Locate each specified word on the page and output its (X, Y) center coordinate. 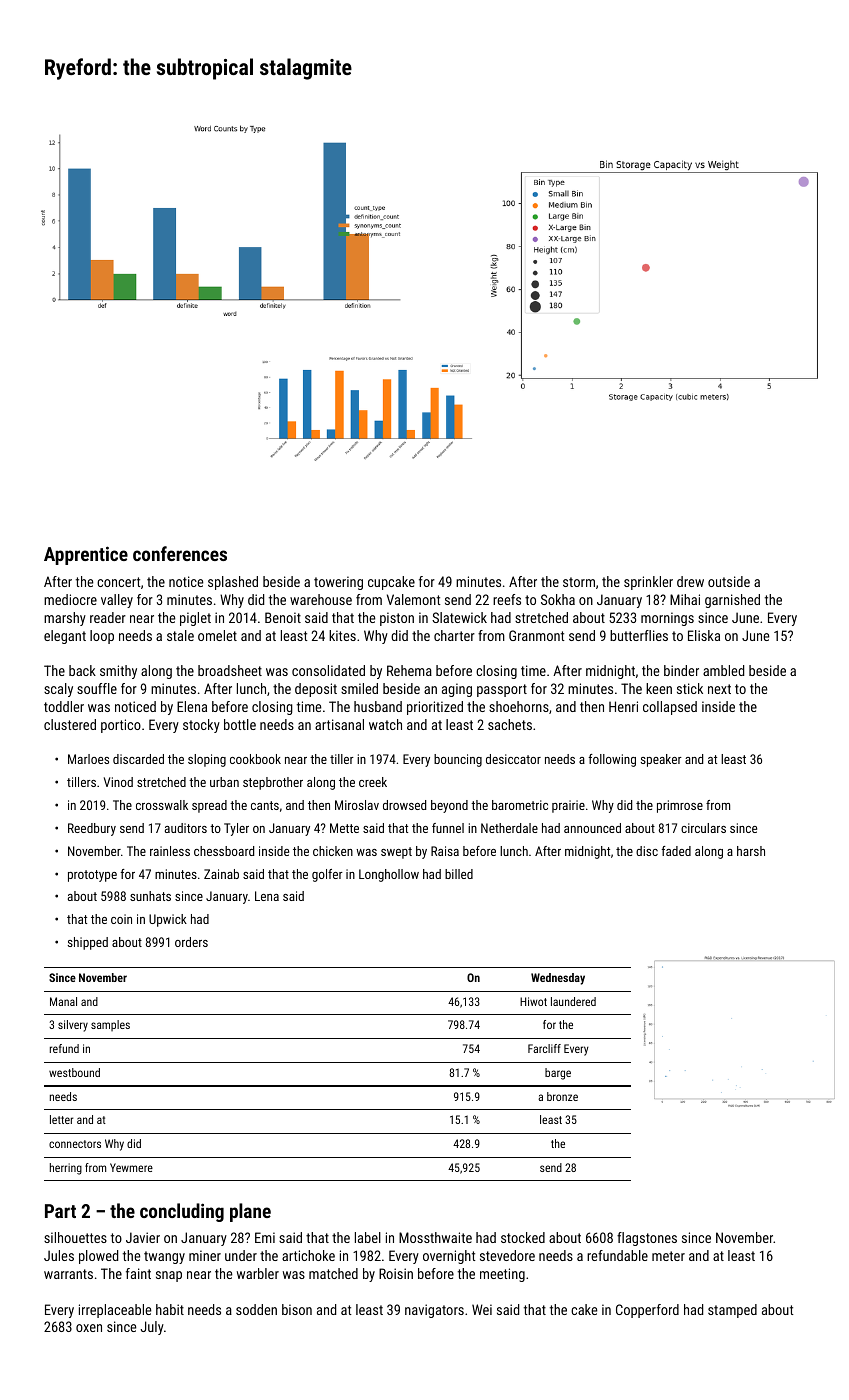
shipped (88, 943)
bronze (562, 1096)
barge (558, 1074)
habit (170, 1309)
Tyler (236, 829)
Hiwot (533, 1001)
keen (659, 688)
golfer (327, 875)
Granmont (537, 635)
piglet (195, 619)
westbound (74, 1072)
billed (459, 874)
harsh (751, 851)
